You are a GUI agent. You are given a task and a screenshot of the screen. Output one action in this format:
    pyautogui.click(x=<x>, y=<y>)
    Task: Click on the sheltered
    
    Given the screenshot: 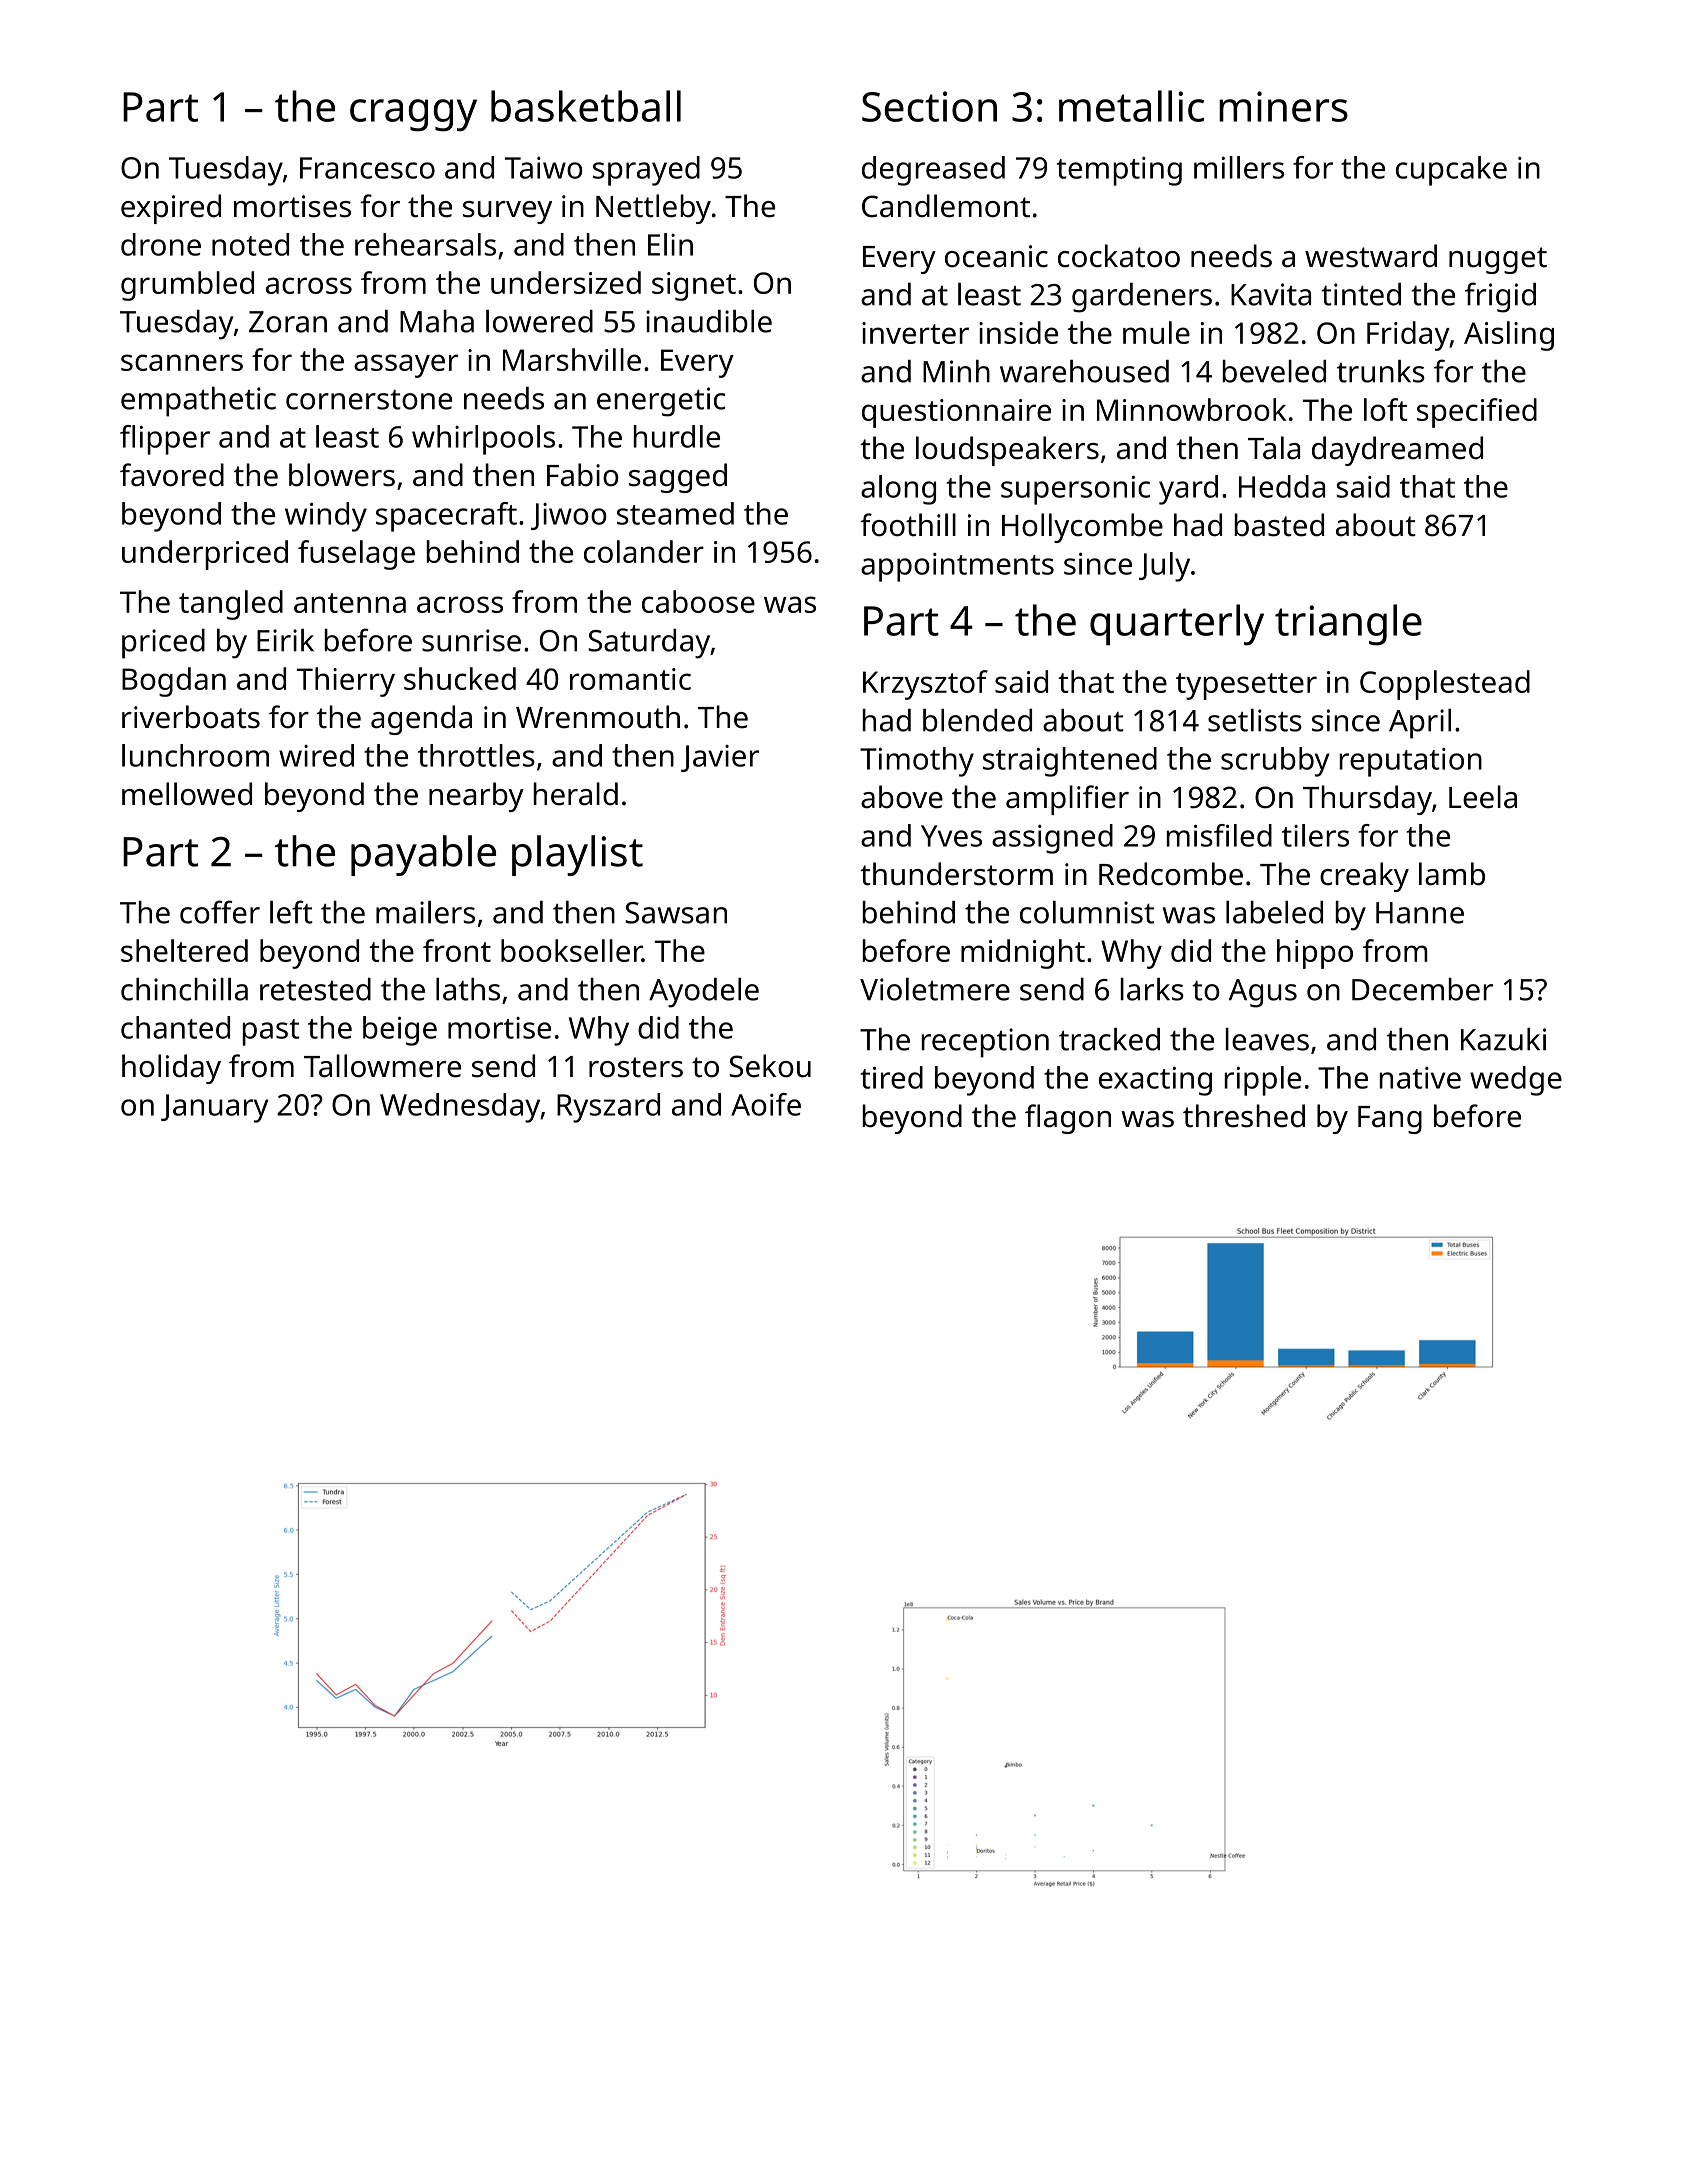 What is the action you would take?
    pyautogui.click(x=184, y=950)
